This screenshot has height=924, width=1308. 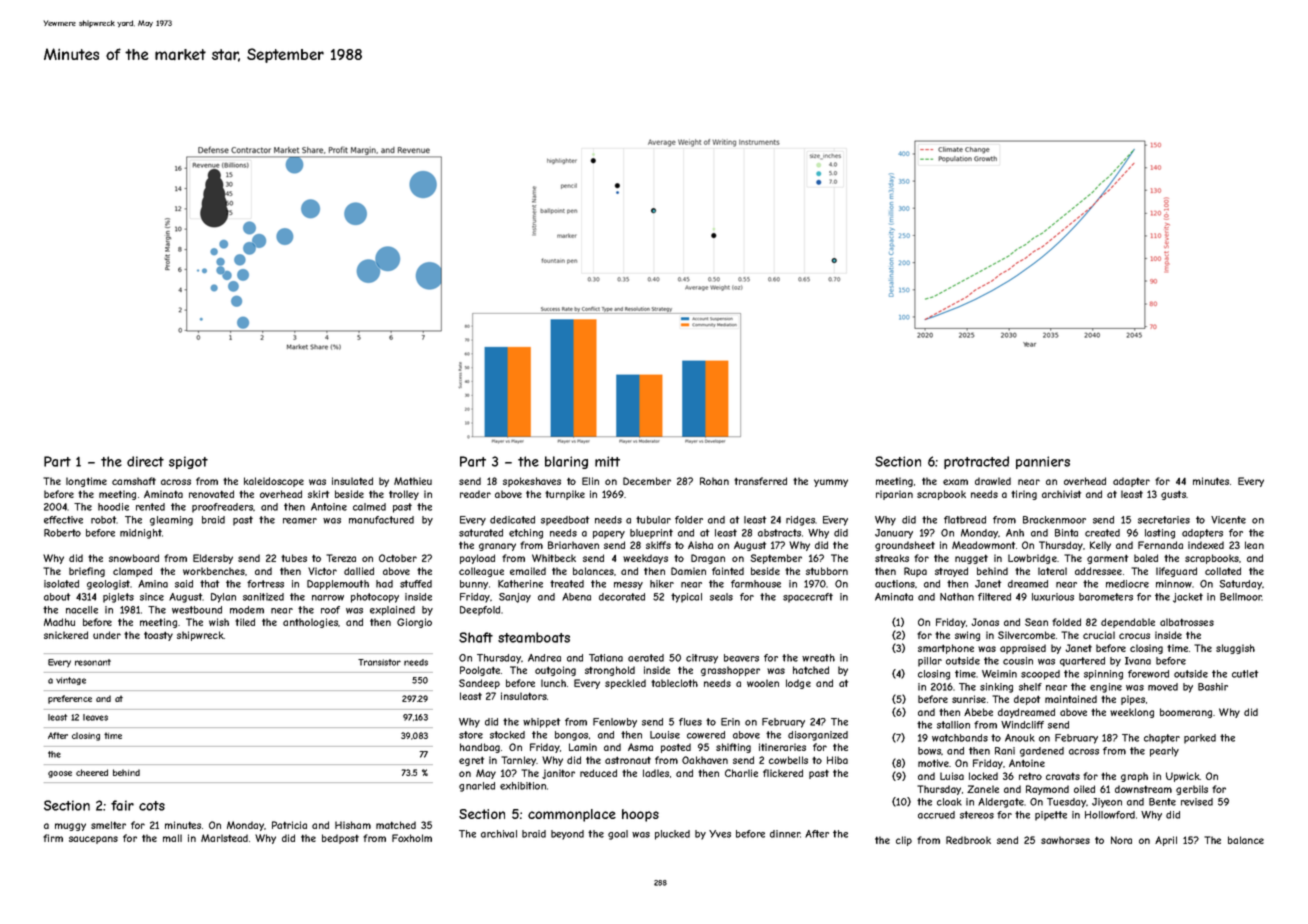 What do you see at coordinates (1106, 597) in the screenshot?
I see `barometers` at bounding box center [1106, 597].
